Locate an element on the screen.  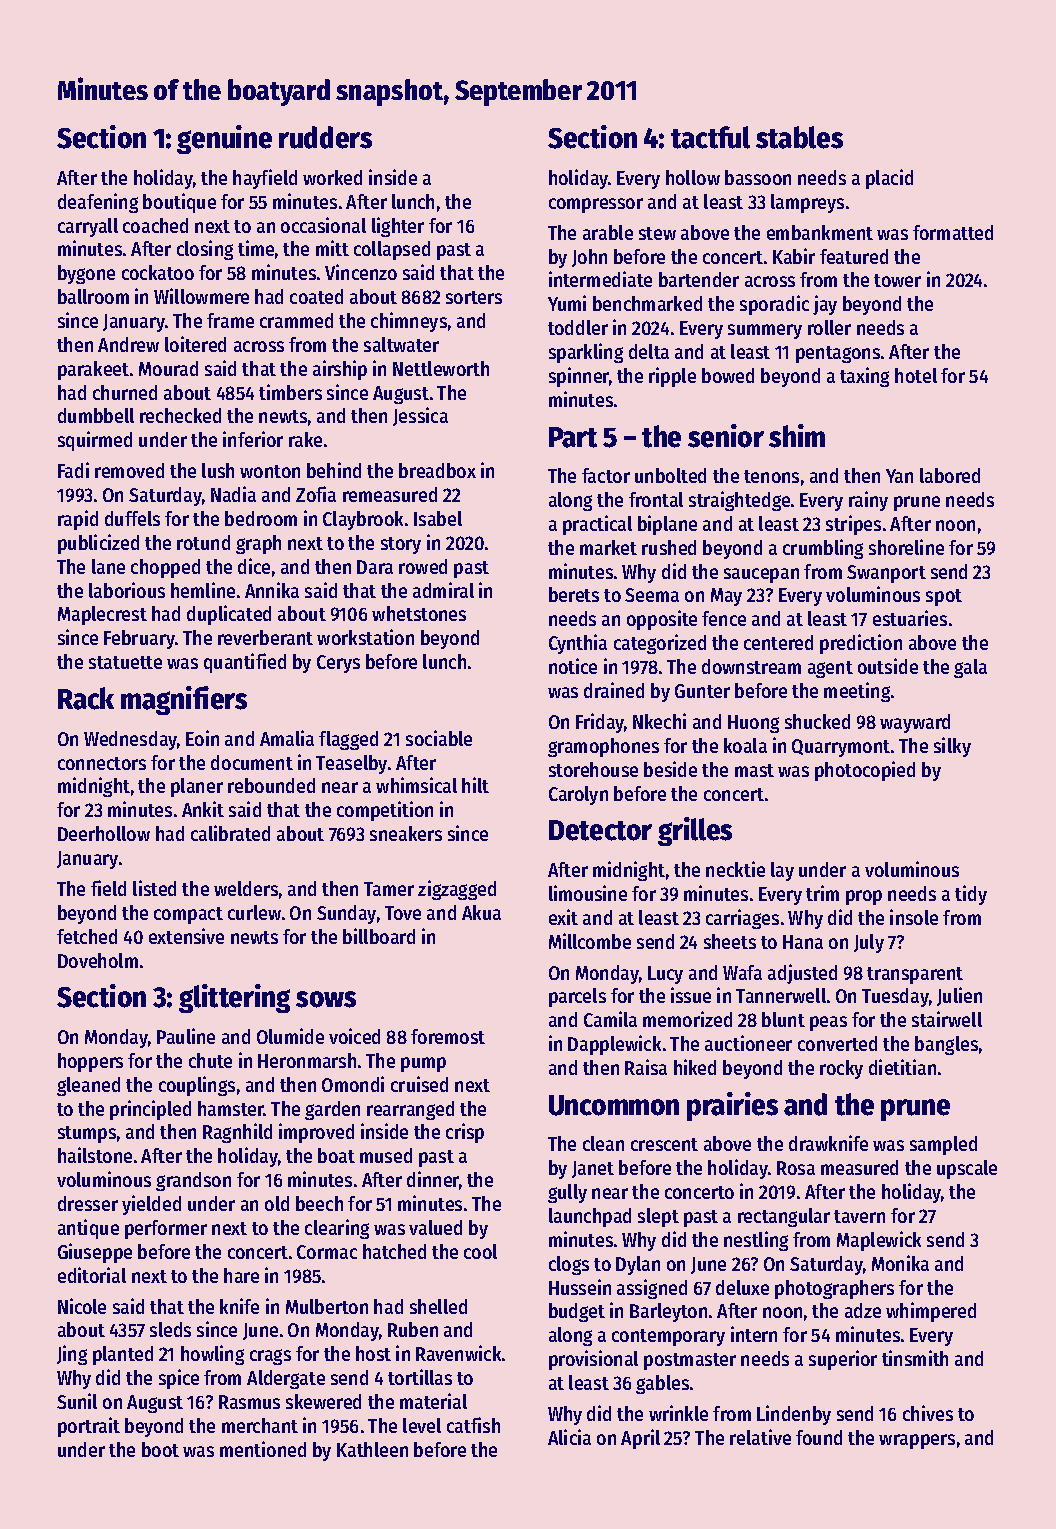
Cynthia is located at coordinates (578, 644).
